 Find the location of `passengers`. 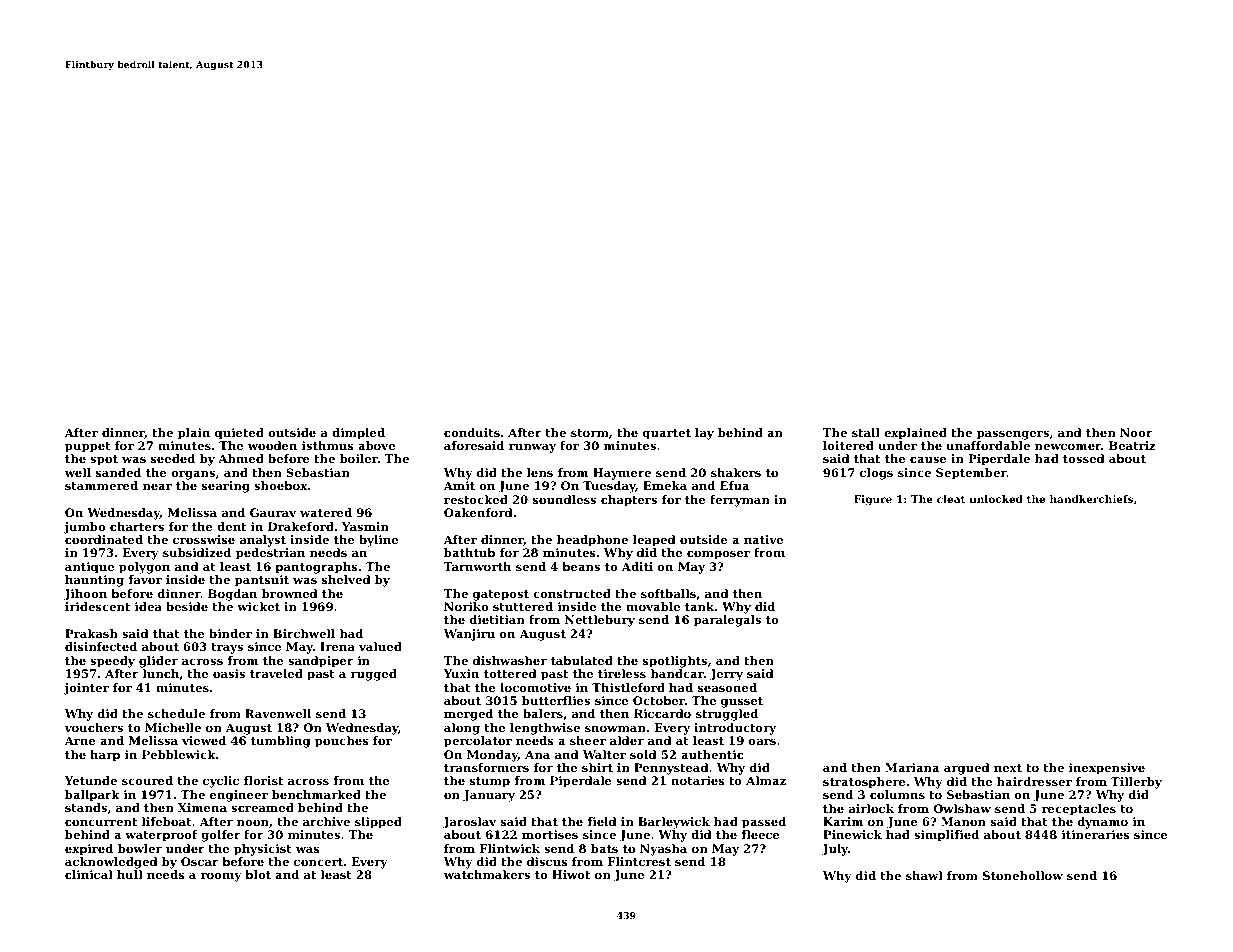

passengers is located at coordinates (1013, 435).
